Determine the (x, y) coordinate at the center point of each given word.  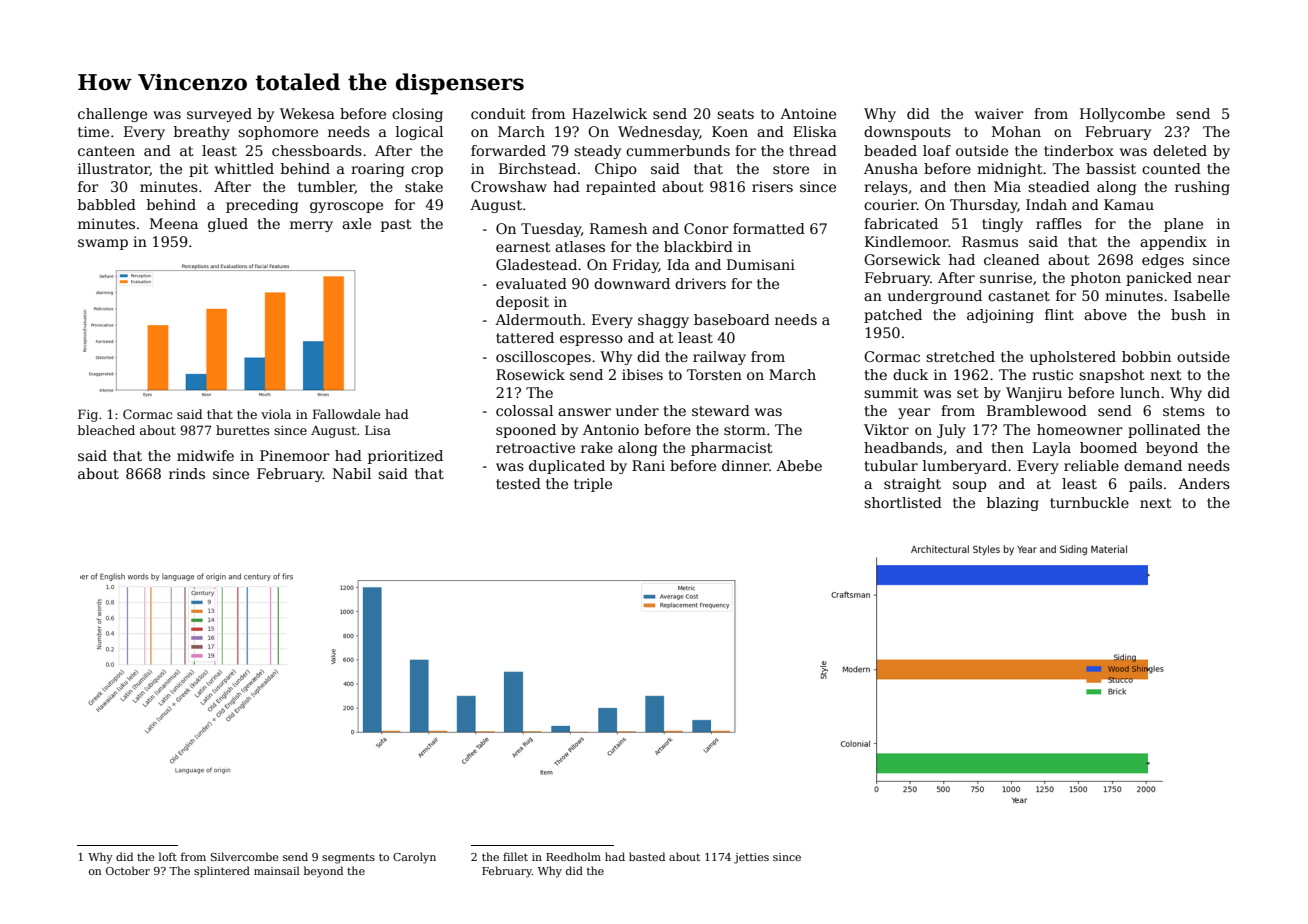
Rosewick (530, 374)
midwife (205, 455)
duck (910, 374)
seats (735, 114)
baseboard (732, 319)
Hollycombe (1122, 115)
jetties (751, 858)
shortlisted (903, 502)
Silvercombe (245, 856)
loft (168, 856)
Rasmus (990, 241)
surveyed (219, 115)
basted (647, 856)
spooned (526, 431)
